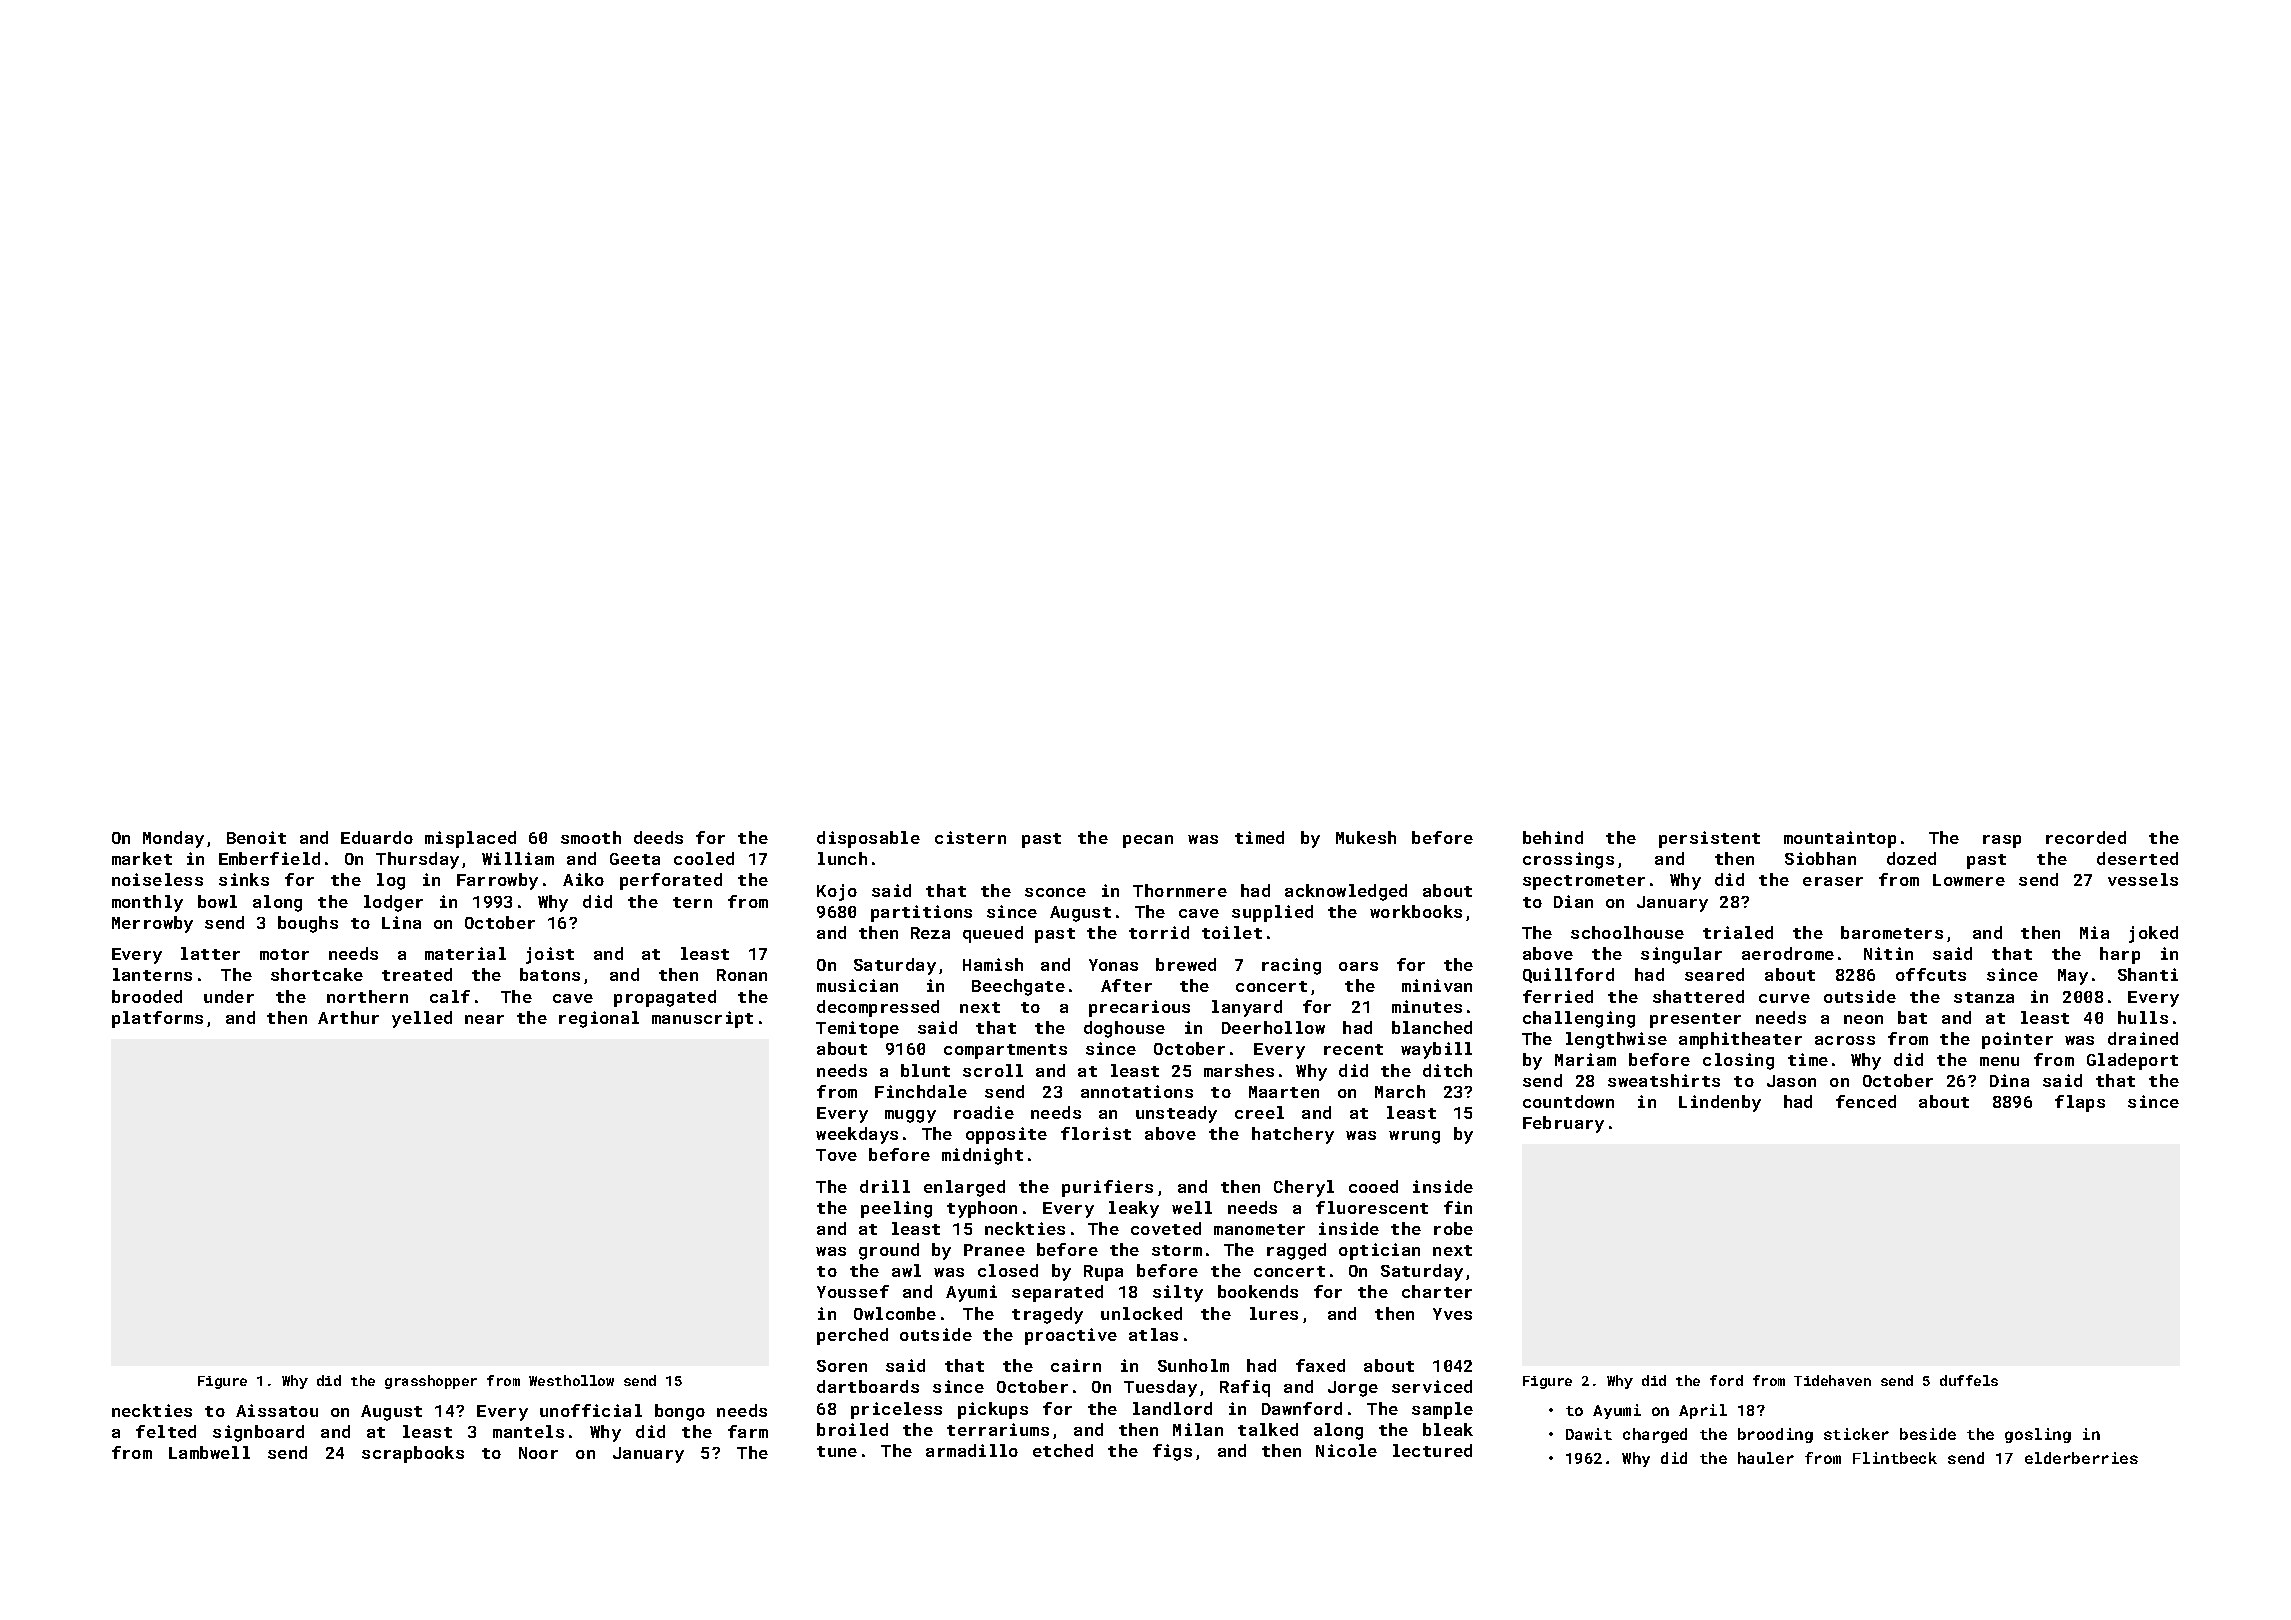  What do you see at coordinates (2009, 1080) in the screenshot?
I see `Dina` at bounding box center [2009, 1080].
